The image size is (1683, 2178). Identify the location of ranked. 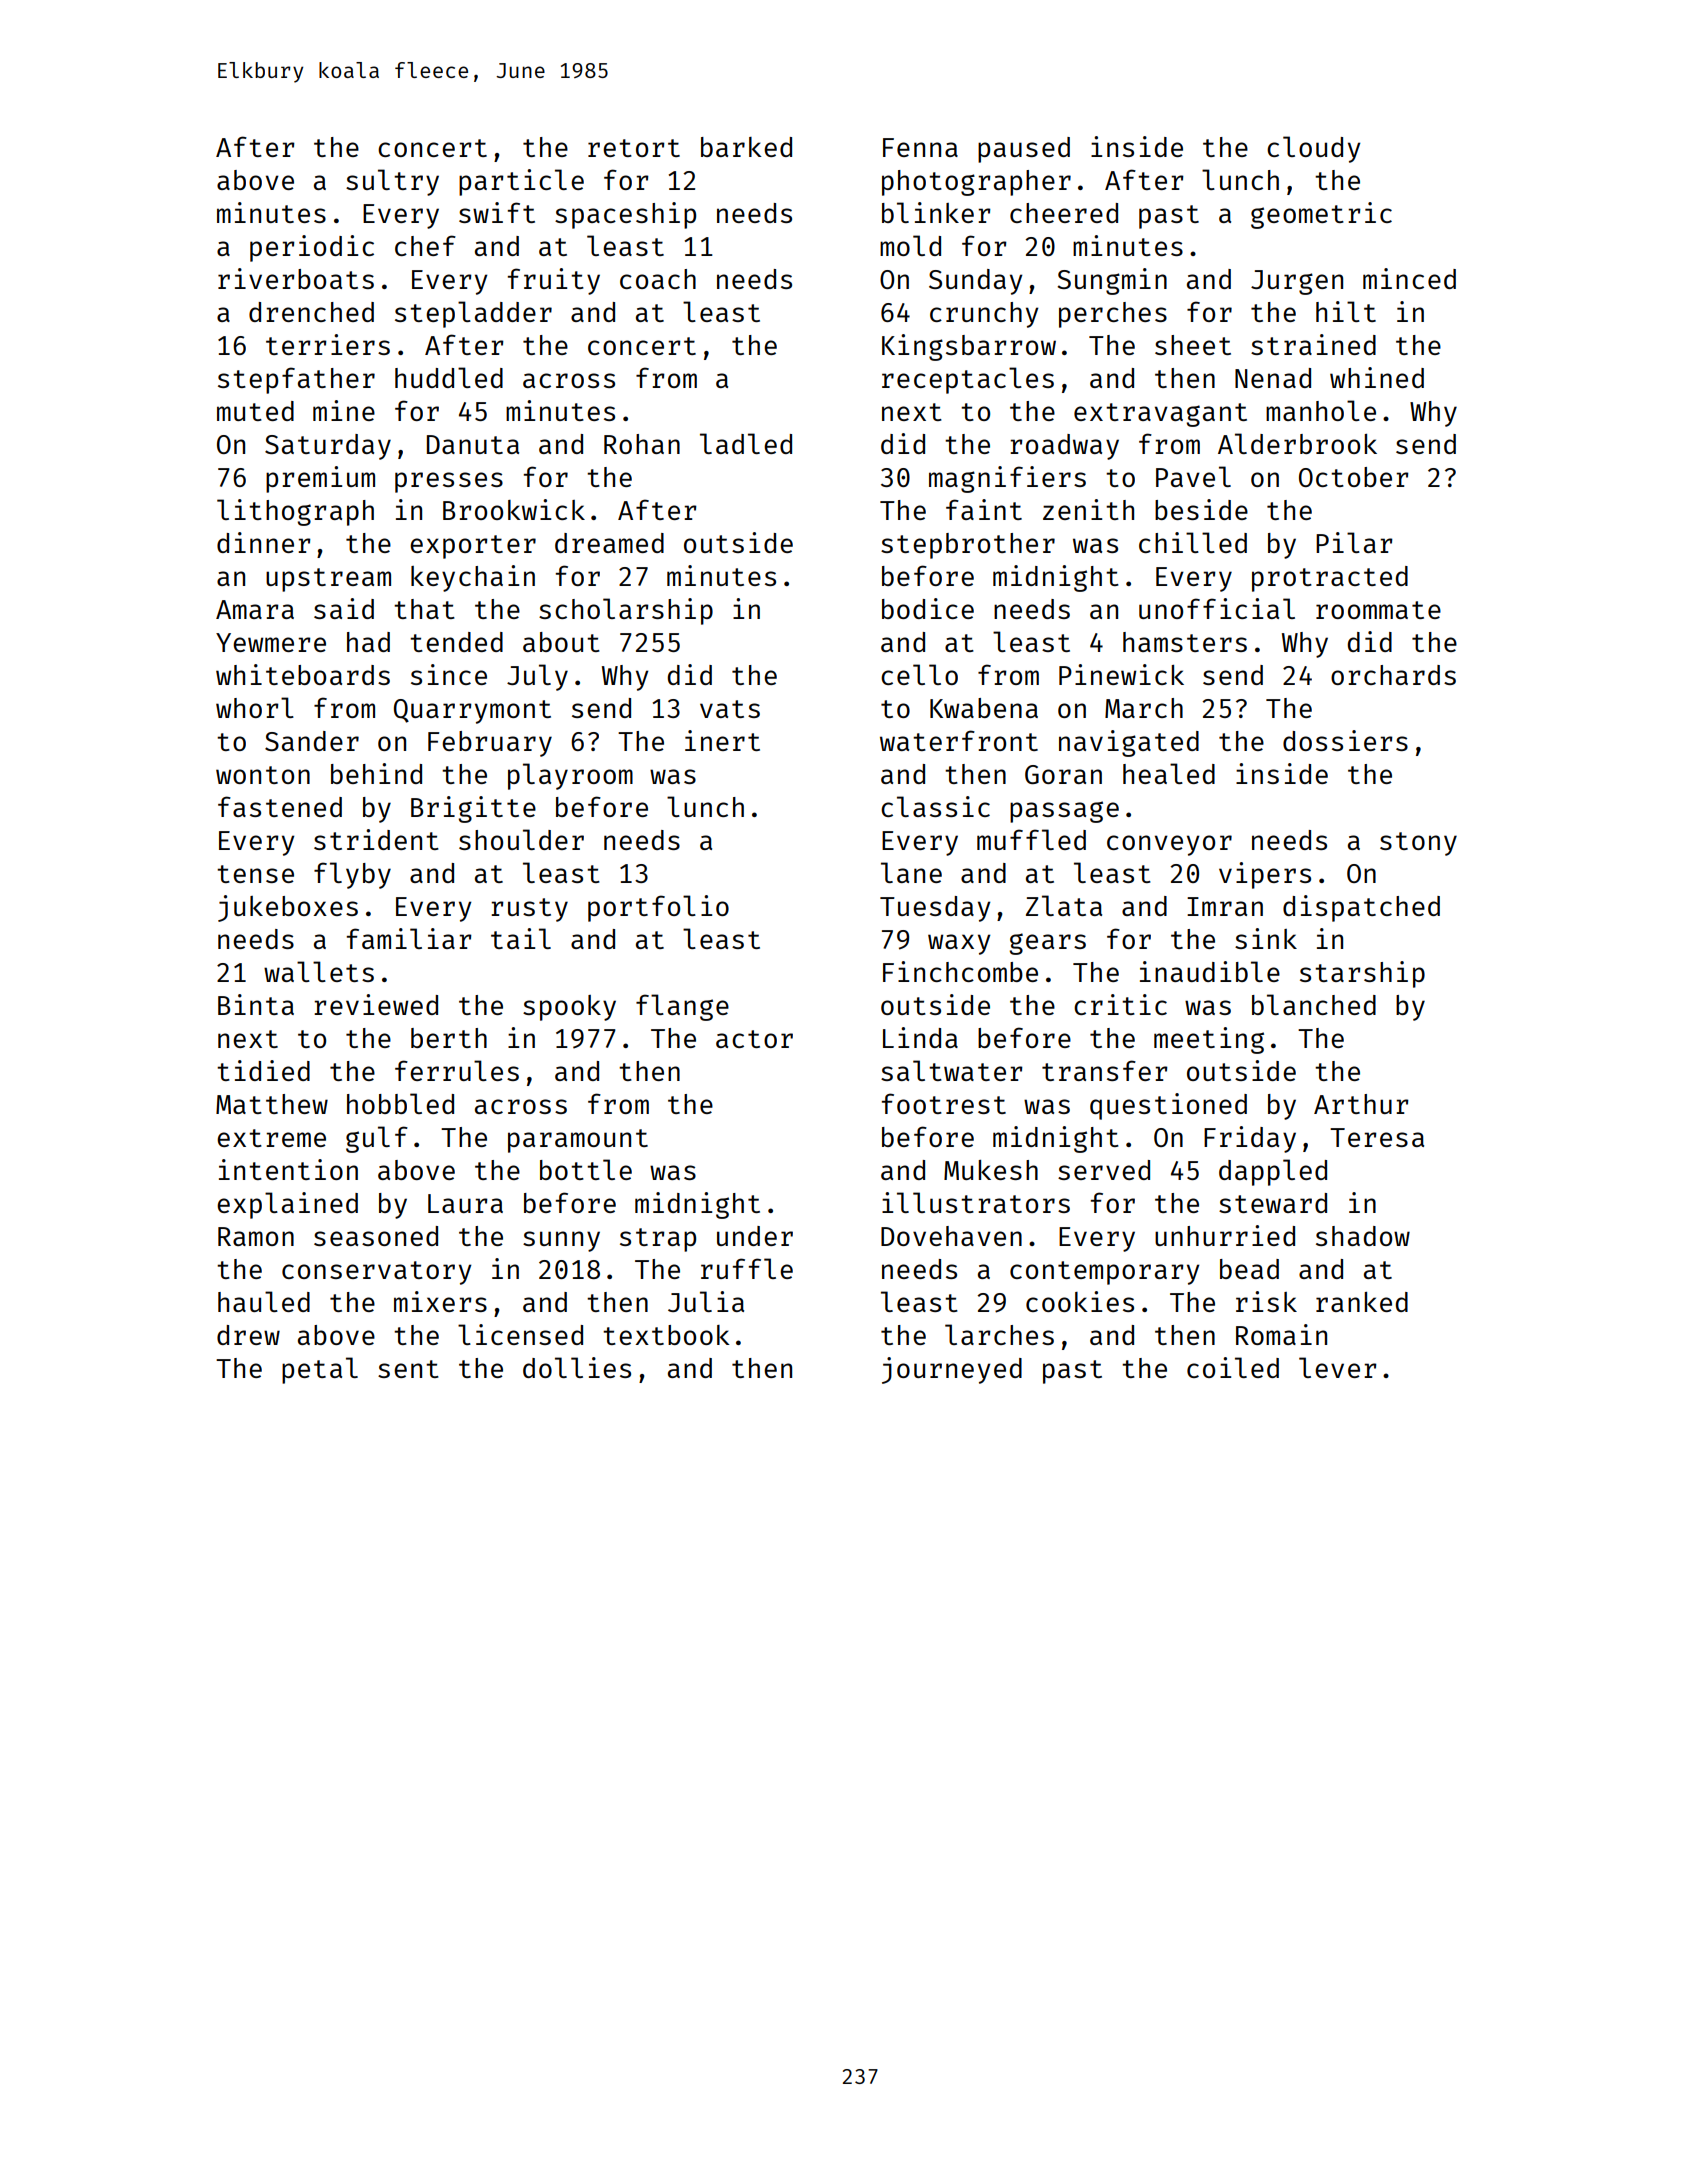
(1362, 1302).
